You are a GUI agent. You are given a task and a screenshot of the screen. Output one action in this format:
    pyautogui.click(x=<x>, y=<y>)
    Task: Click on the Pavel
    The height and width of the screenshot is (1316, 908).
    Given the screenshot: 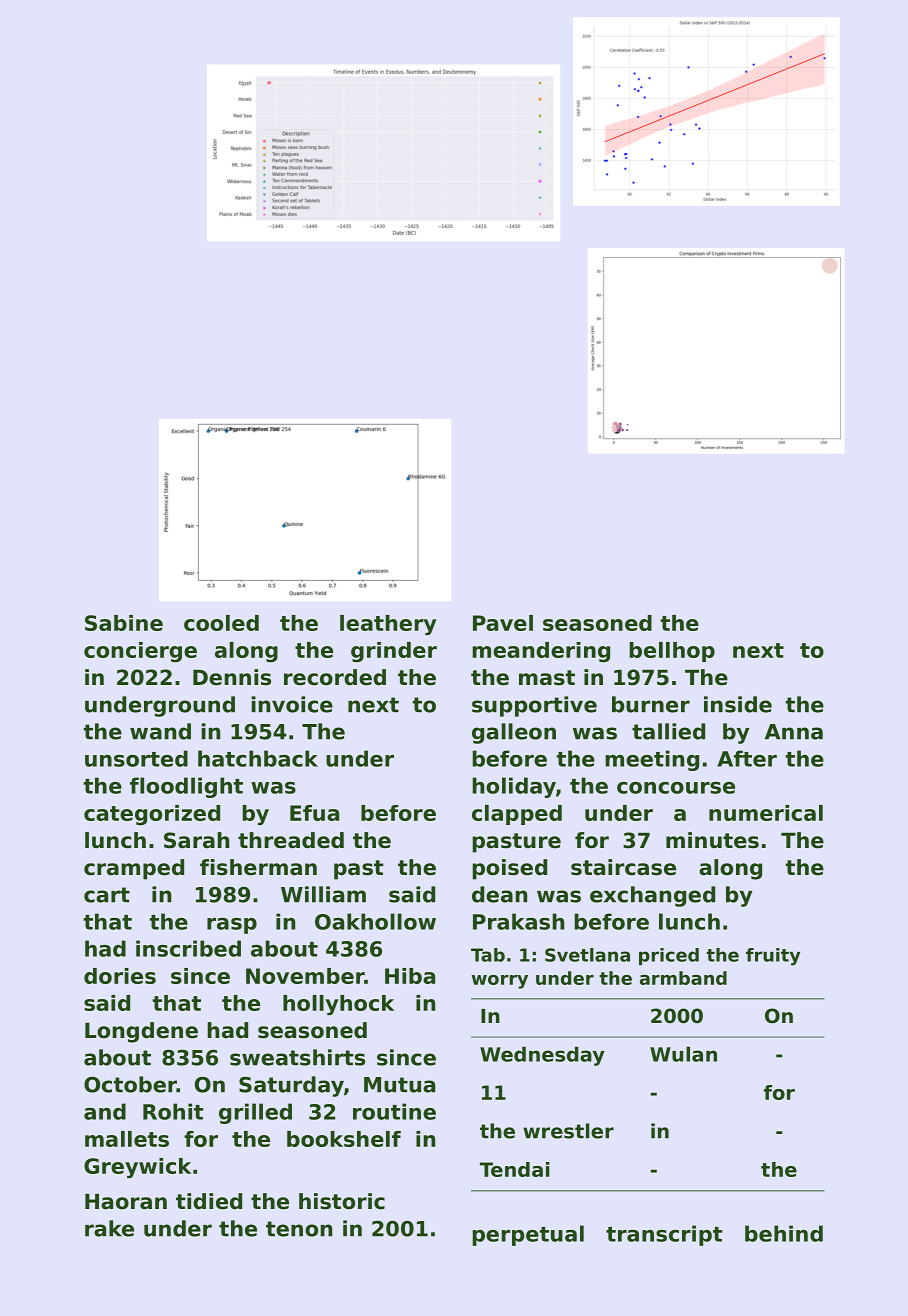 What is the action you would take?
    pyautogui.click(x=503, y=623)
